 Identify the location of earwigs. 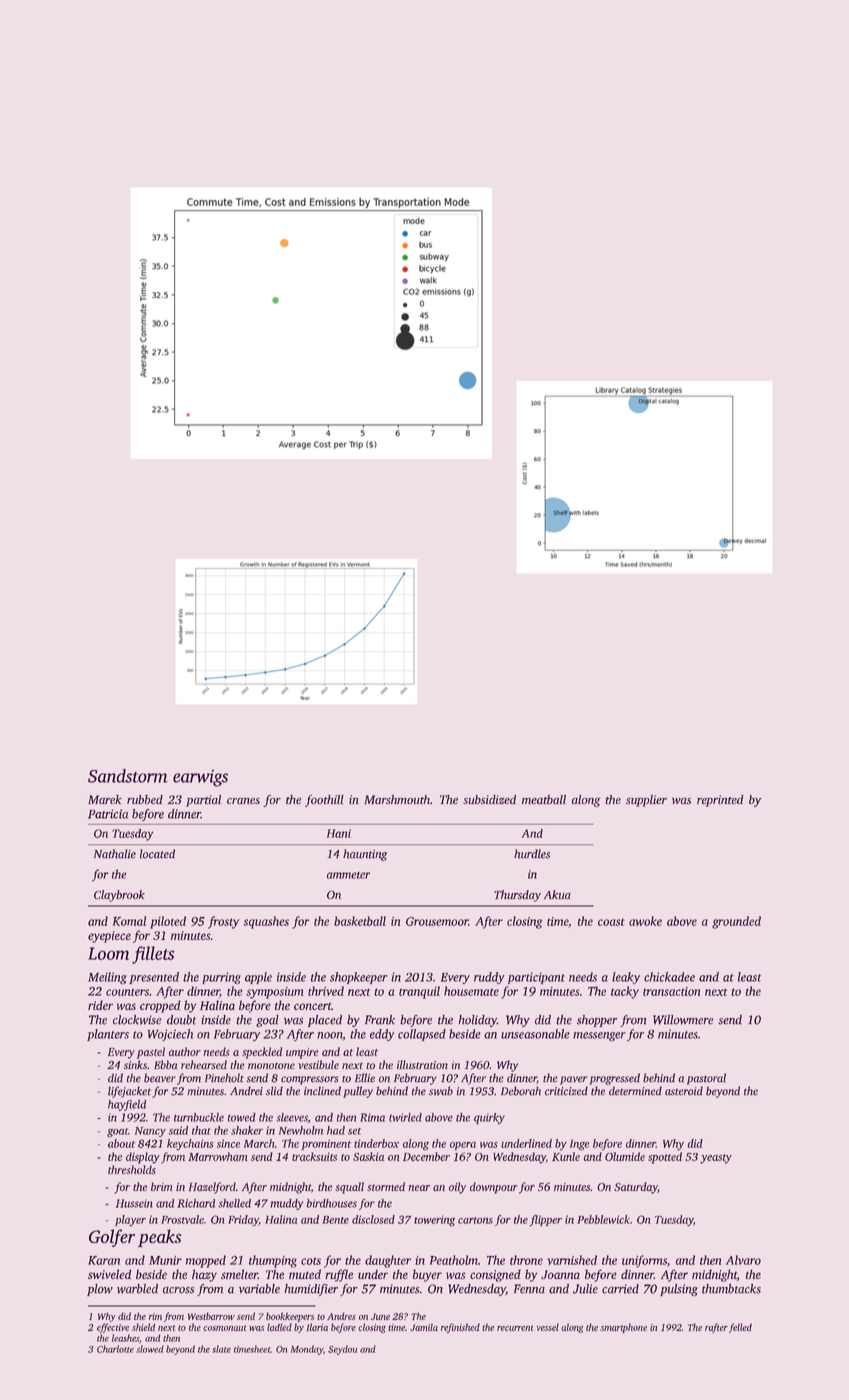
(200, 778).
